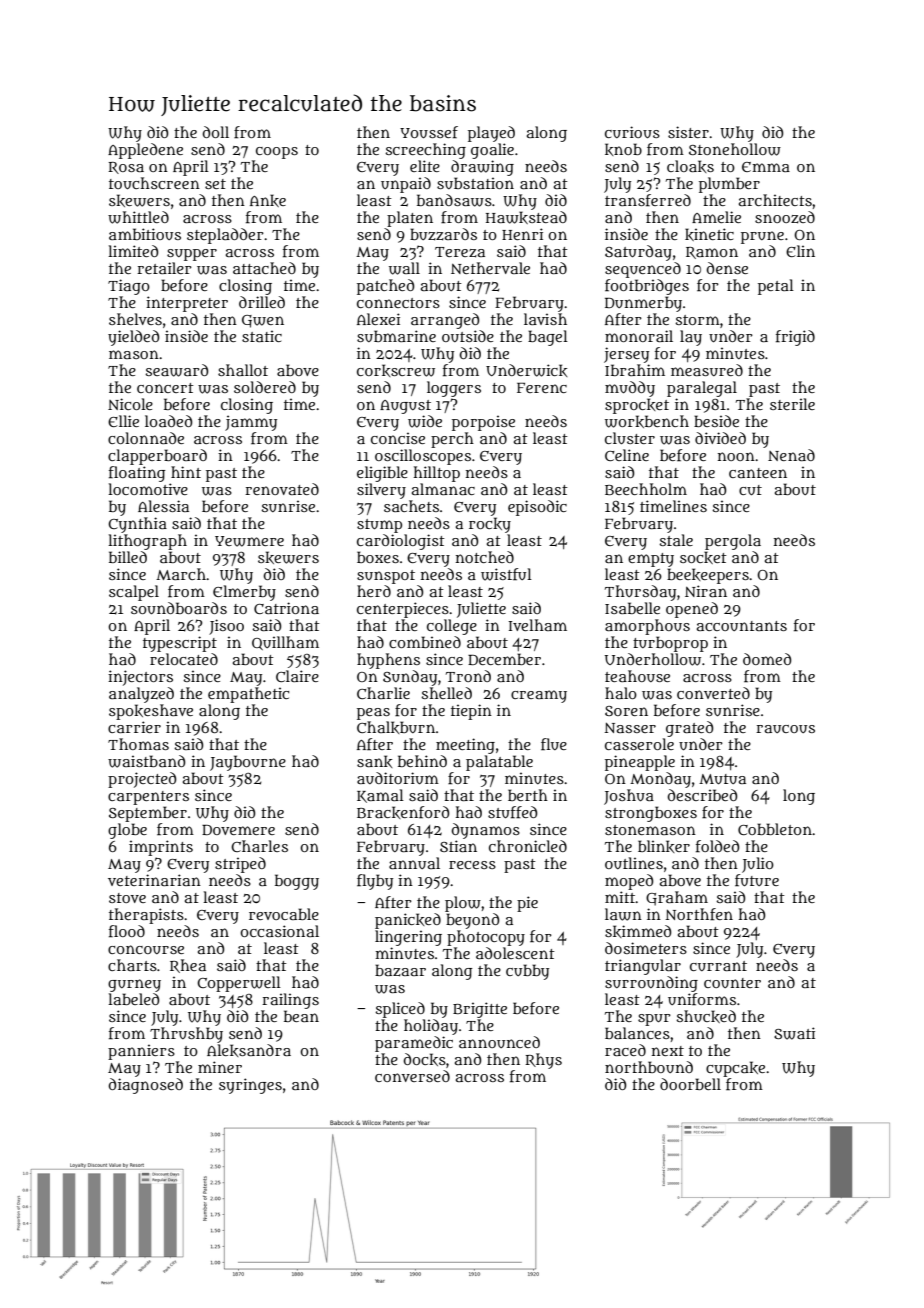 The width and height of the screenshot is (924, 1308). I want to click on palatable, so click(499, 763).
